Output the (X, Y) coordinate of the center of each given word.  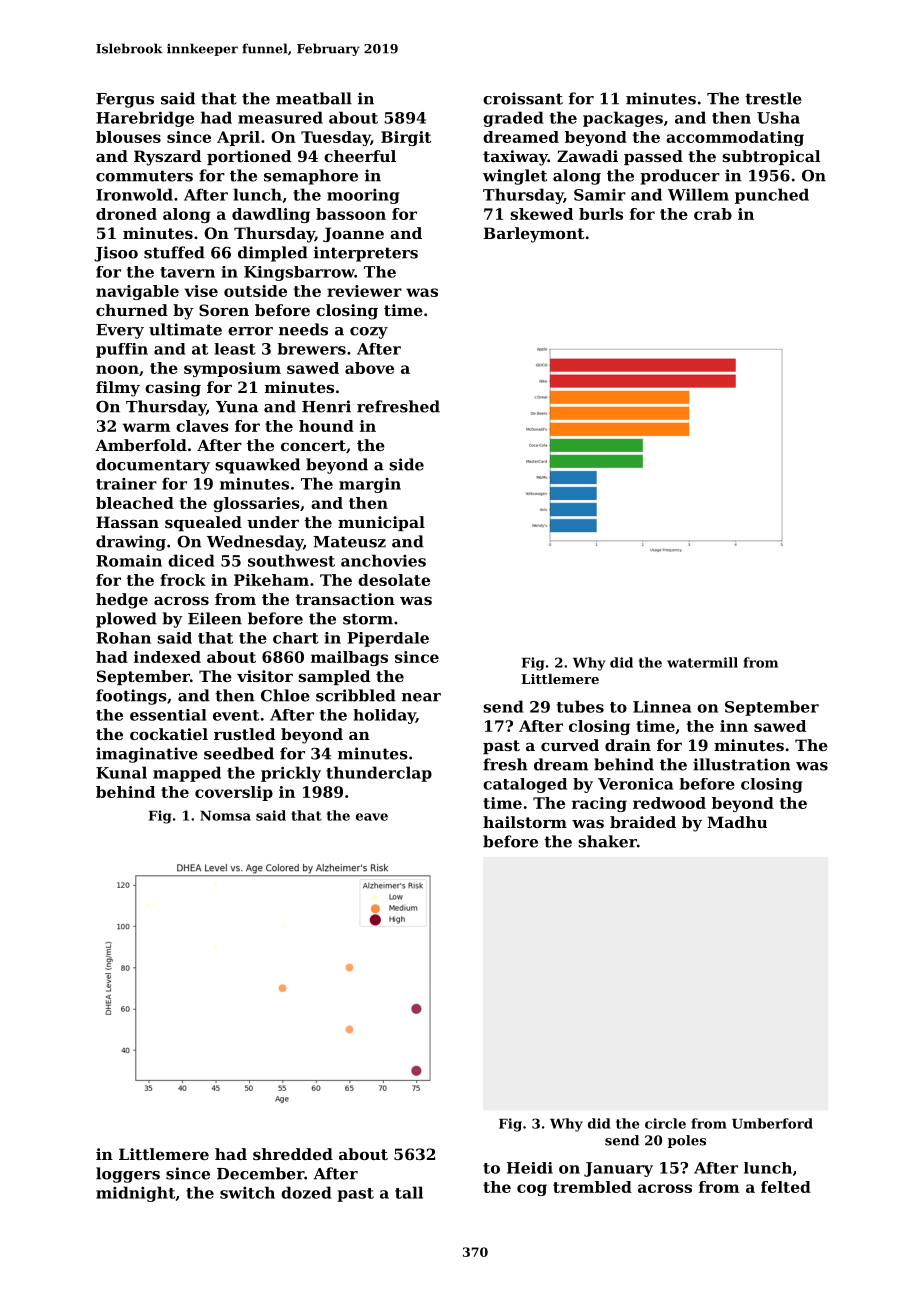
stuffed (174, 252)
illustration (742, 764)
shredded (293, 1154)
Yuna (237, 407)
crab (713, 214)
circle (665, 1123)
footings (131, 697)
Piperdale (388, 639)
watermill (702, 662)
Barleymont (534, 235)
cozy (369, 333)
